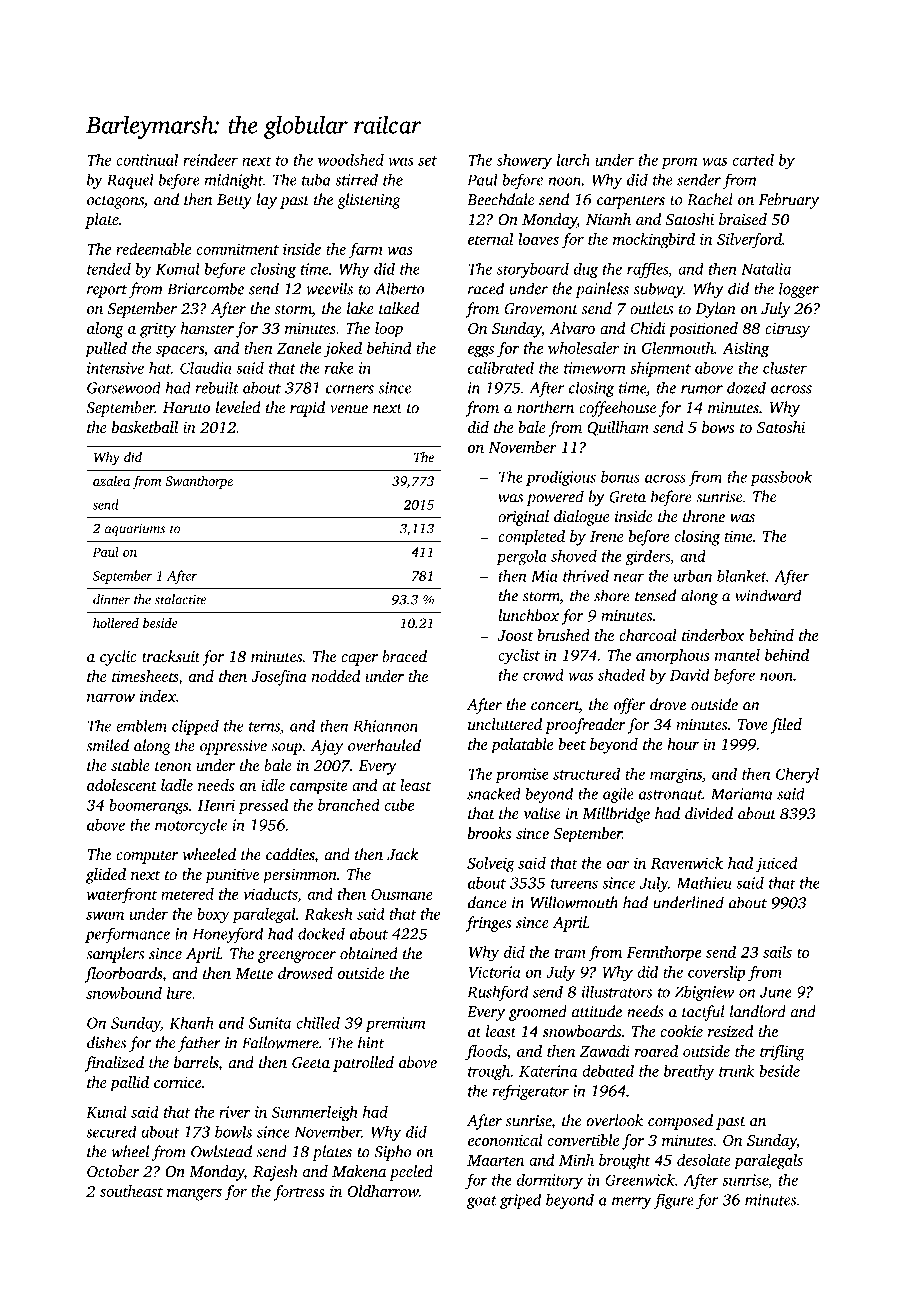 This screenshot has height=1316, width=908. I want to click on griped, so click(520, 1201).
